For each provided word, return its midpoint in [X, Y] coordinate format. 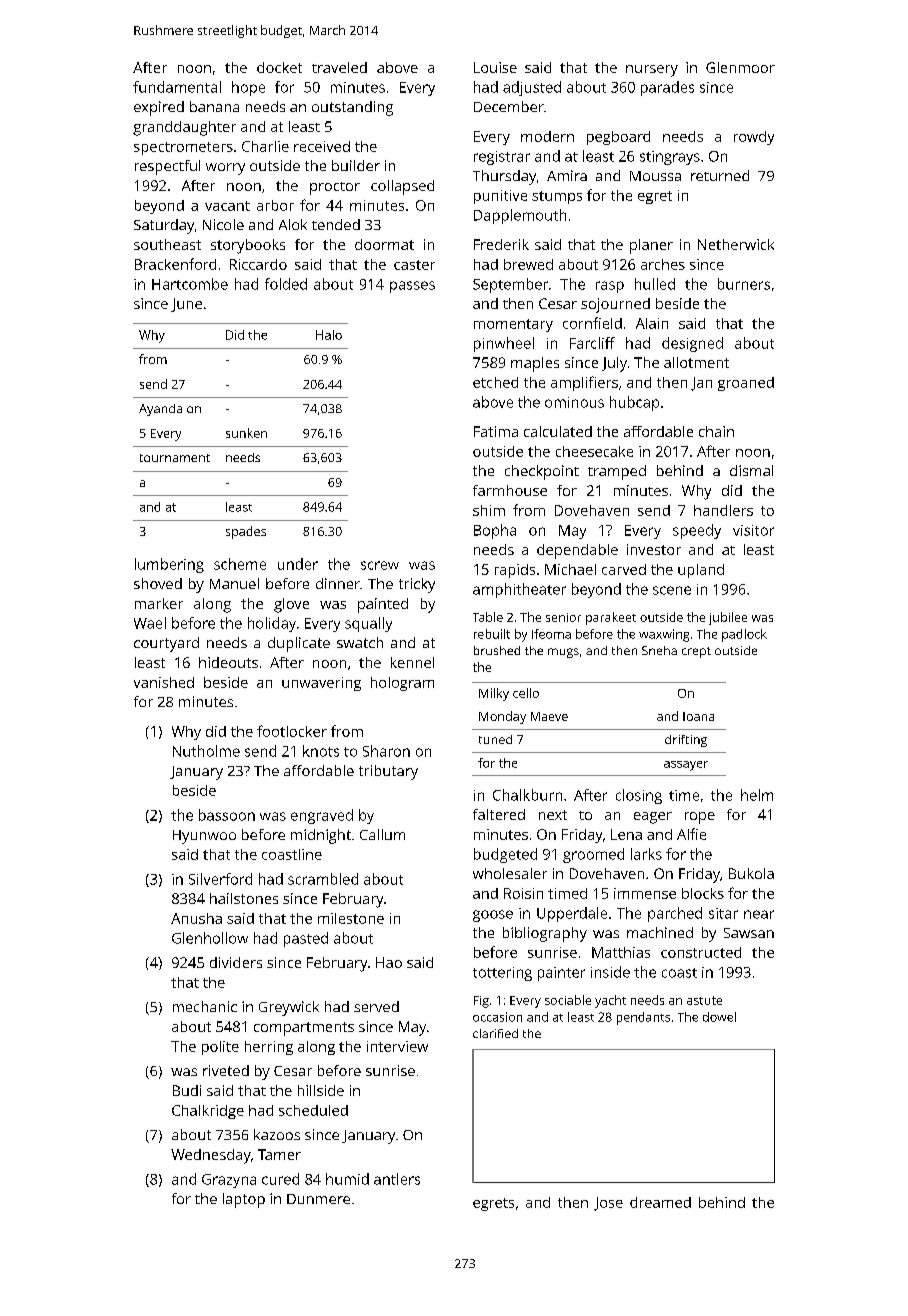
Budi [187, 1090]
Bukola [751, 873]
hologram [402, 684]
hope [248, 88]
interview [397, 1046]
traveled [339, 67]
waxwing [664, 635]
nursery [652, 71]
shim [489, 510]
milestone [351, 918]
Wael [150, 623]
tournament [175, 458]
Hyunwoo [204, 837]
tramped [617, 472]
